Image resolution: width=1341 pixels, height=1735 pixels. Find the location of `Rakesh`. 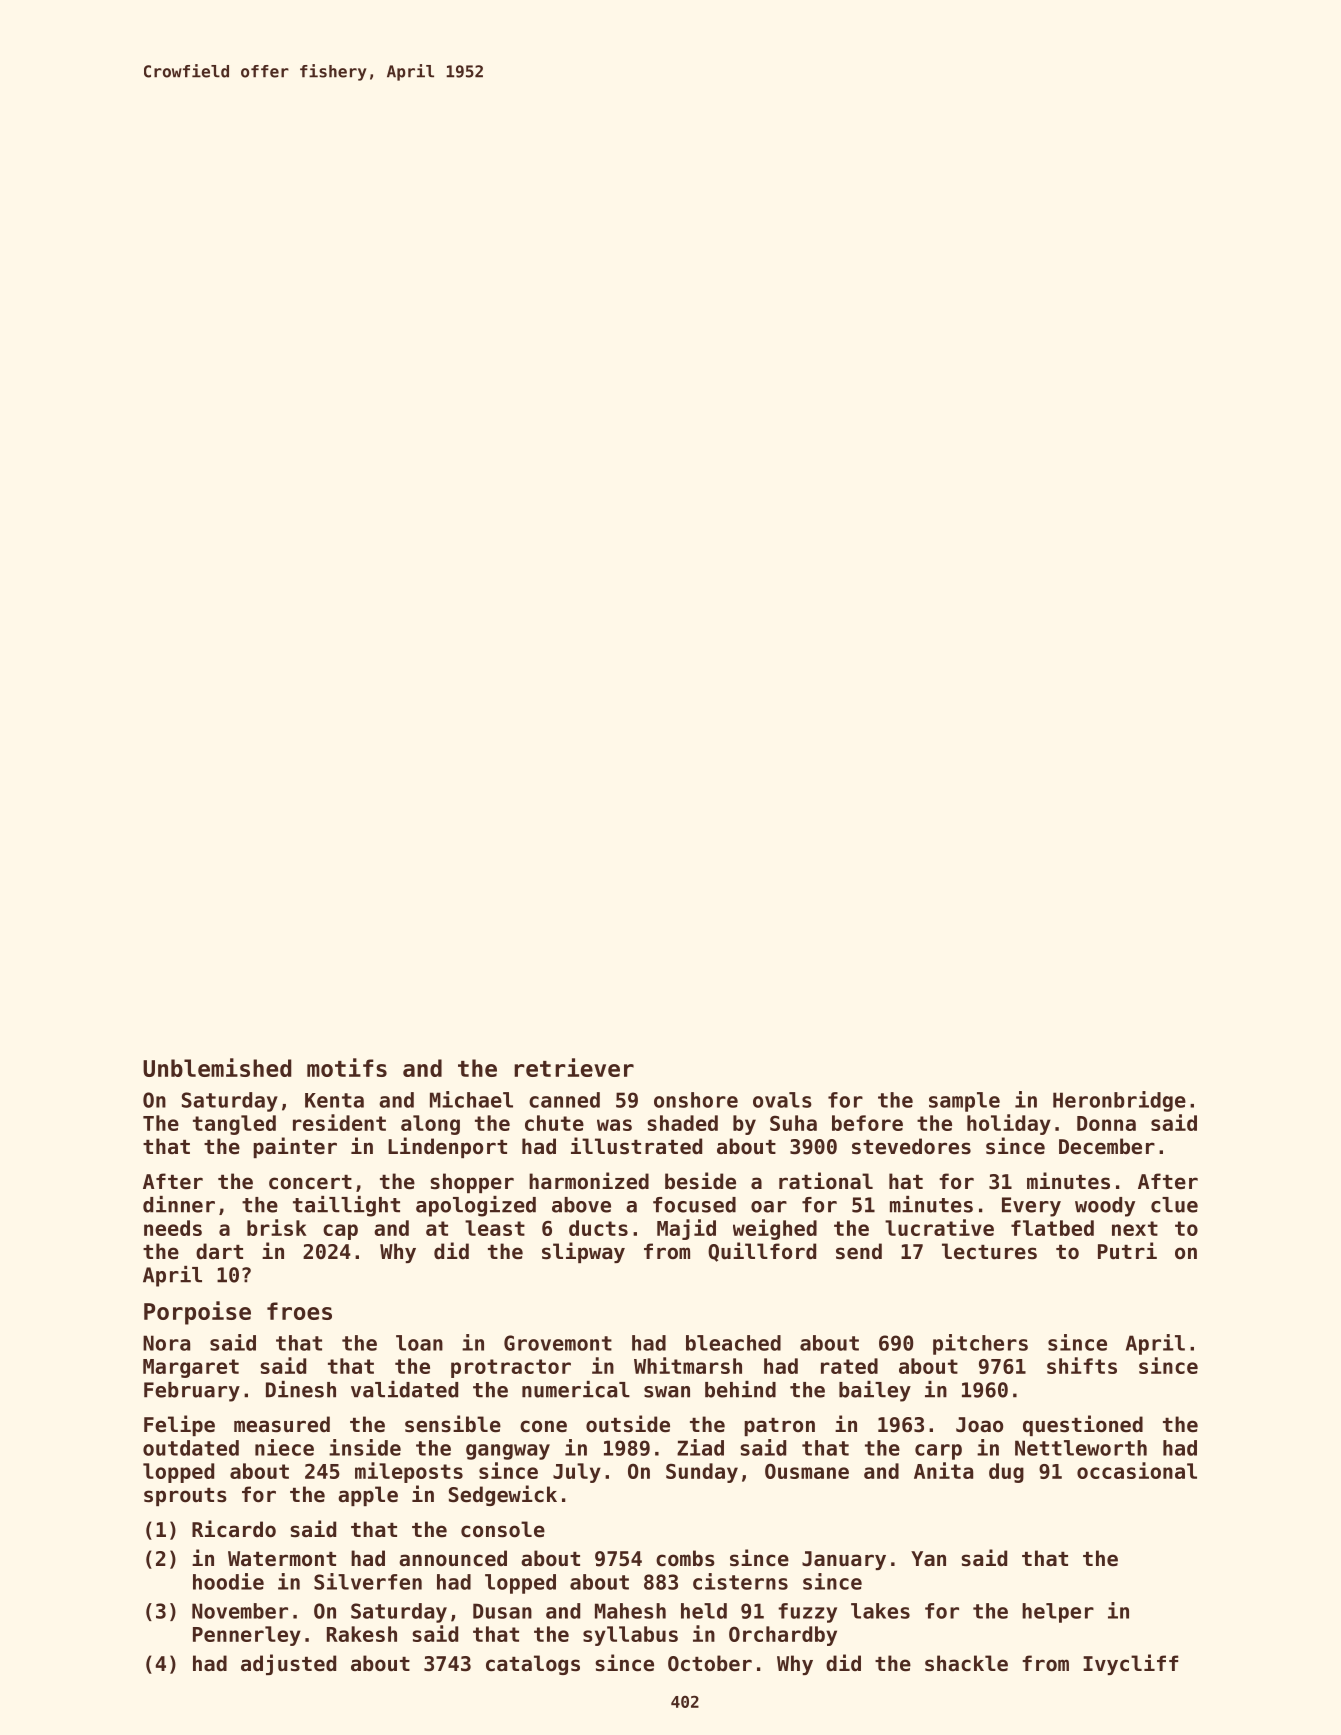

Rakesh is located at coordinates (362, 1634).
